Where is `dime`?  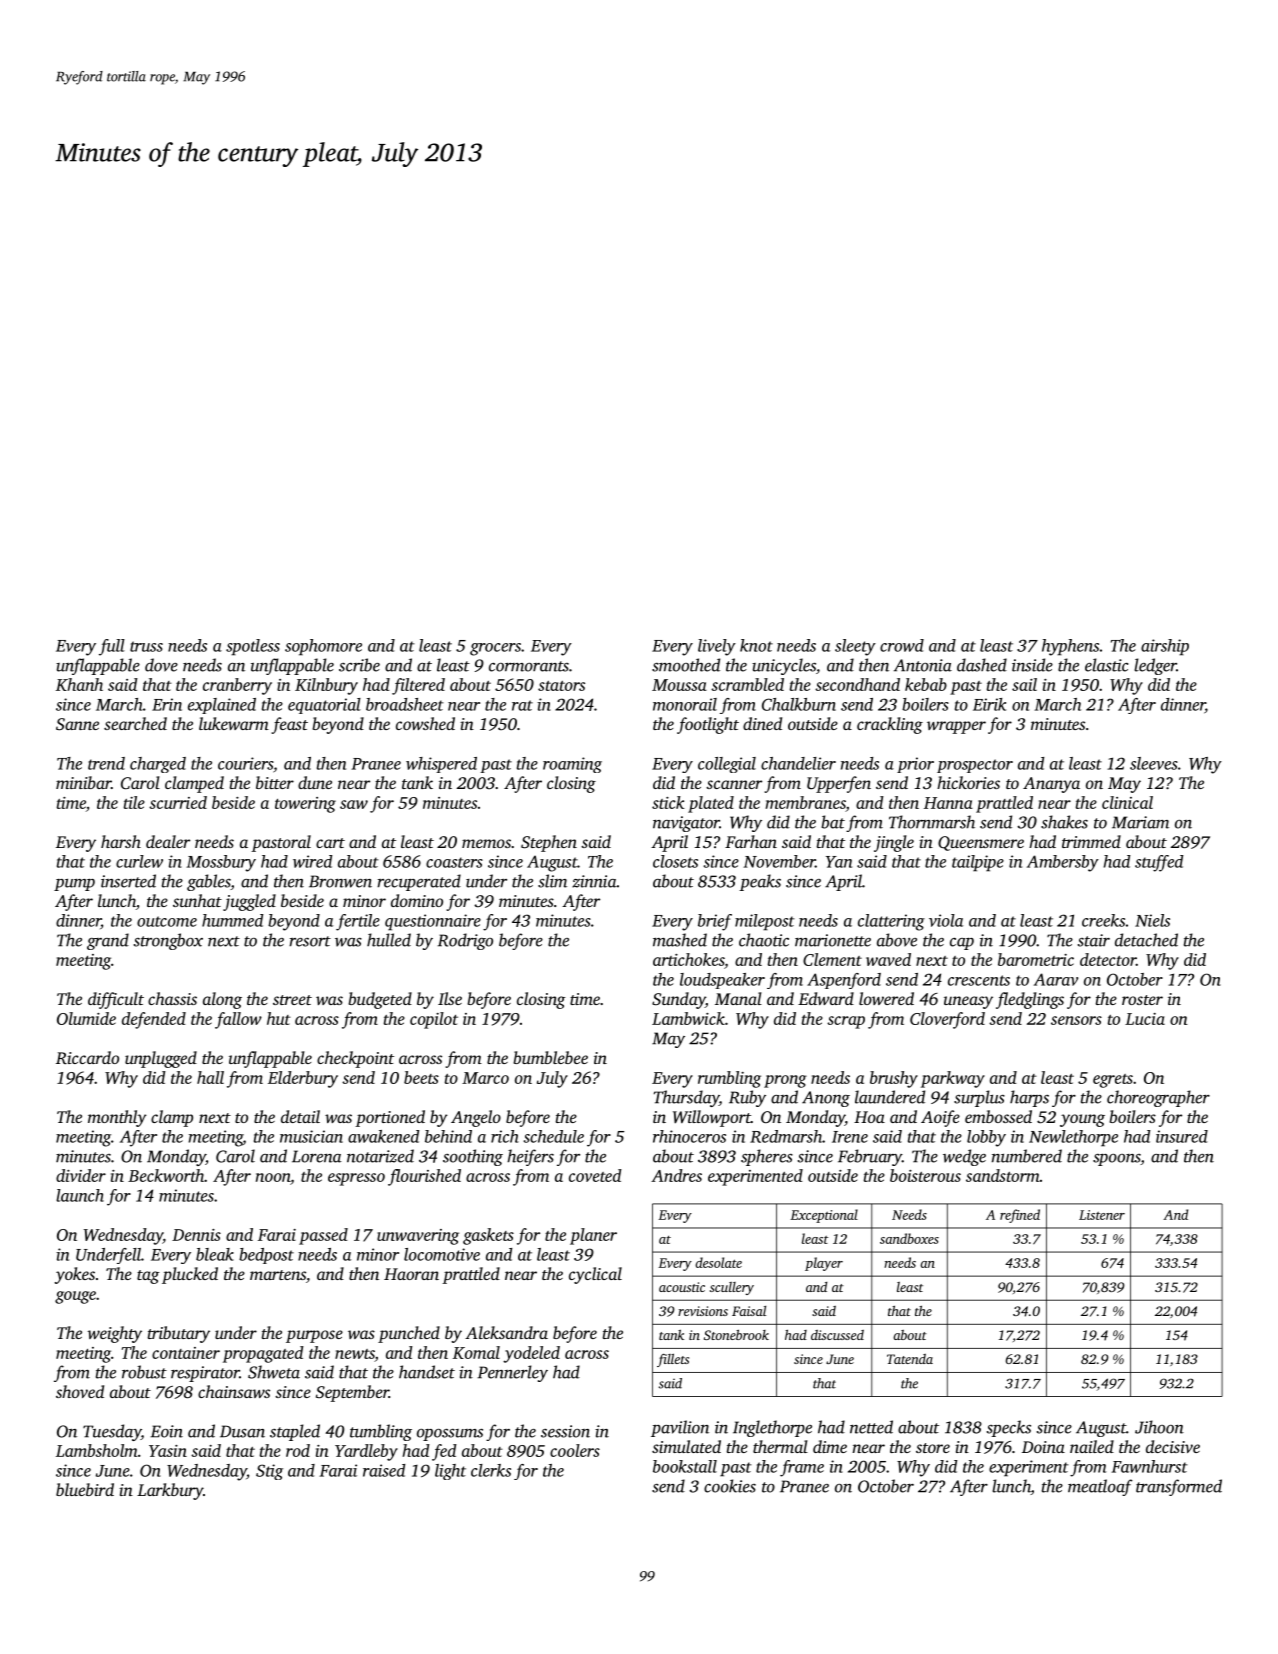 dime is located at coordinates (830, 1446).
